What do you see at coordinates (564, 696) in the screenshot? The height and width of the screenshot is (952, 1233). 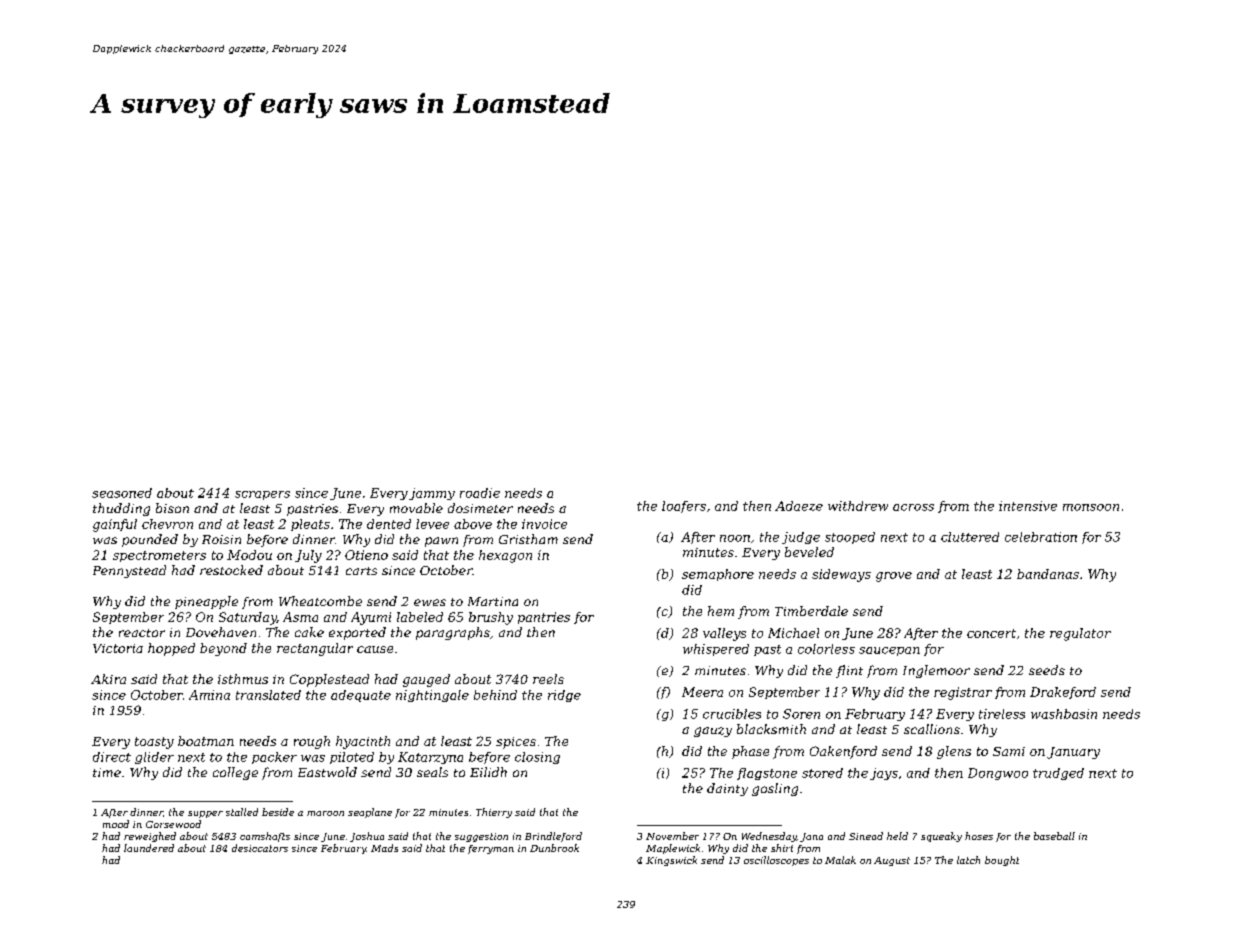 I see `ridge` at bounding box center [564, 696].
